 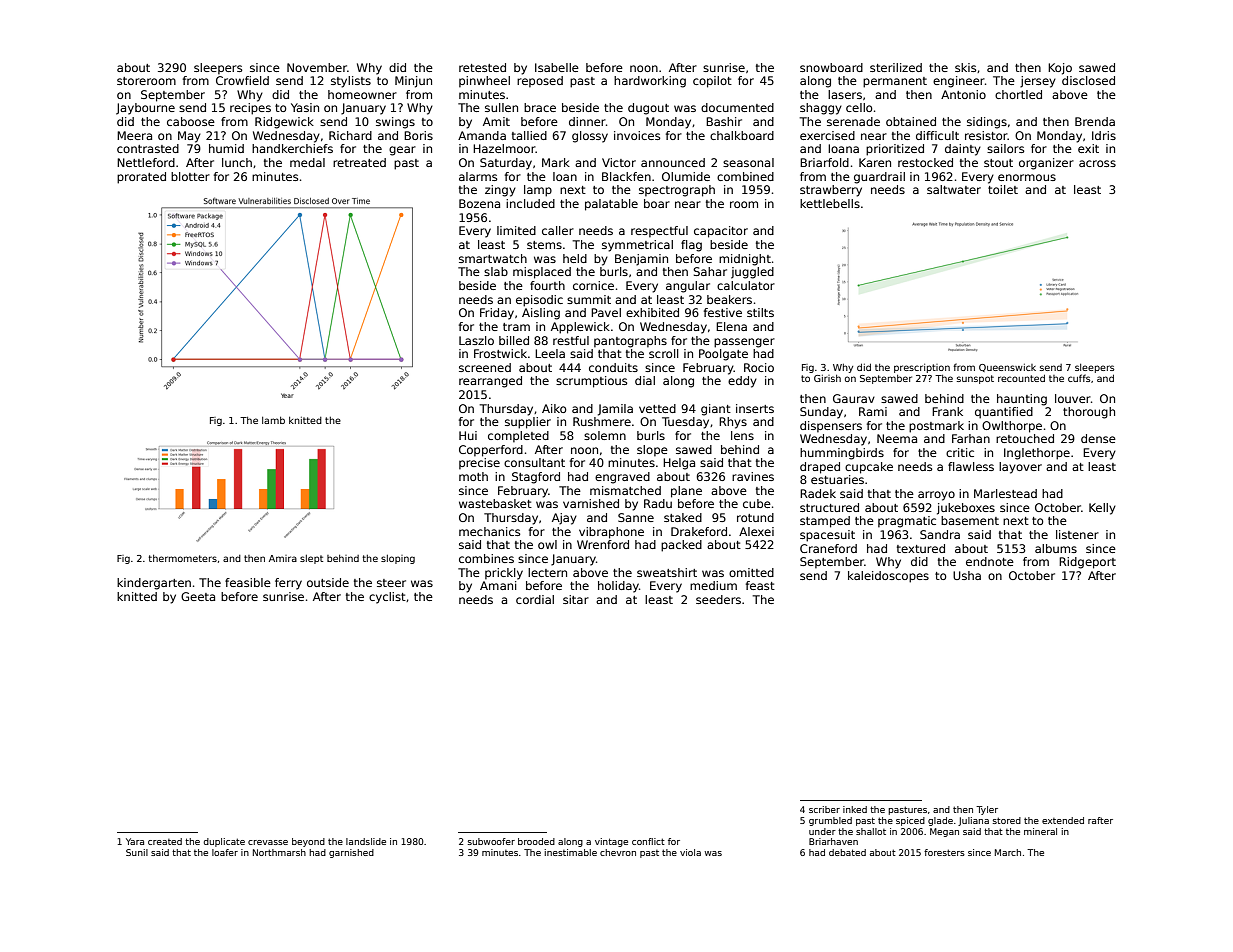 What do you see at coordinates (273, 420) in the screenshot?
I see `lamb` at bounding box center [273, 420].
